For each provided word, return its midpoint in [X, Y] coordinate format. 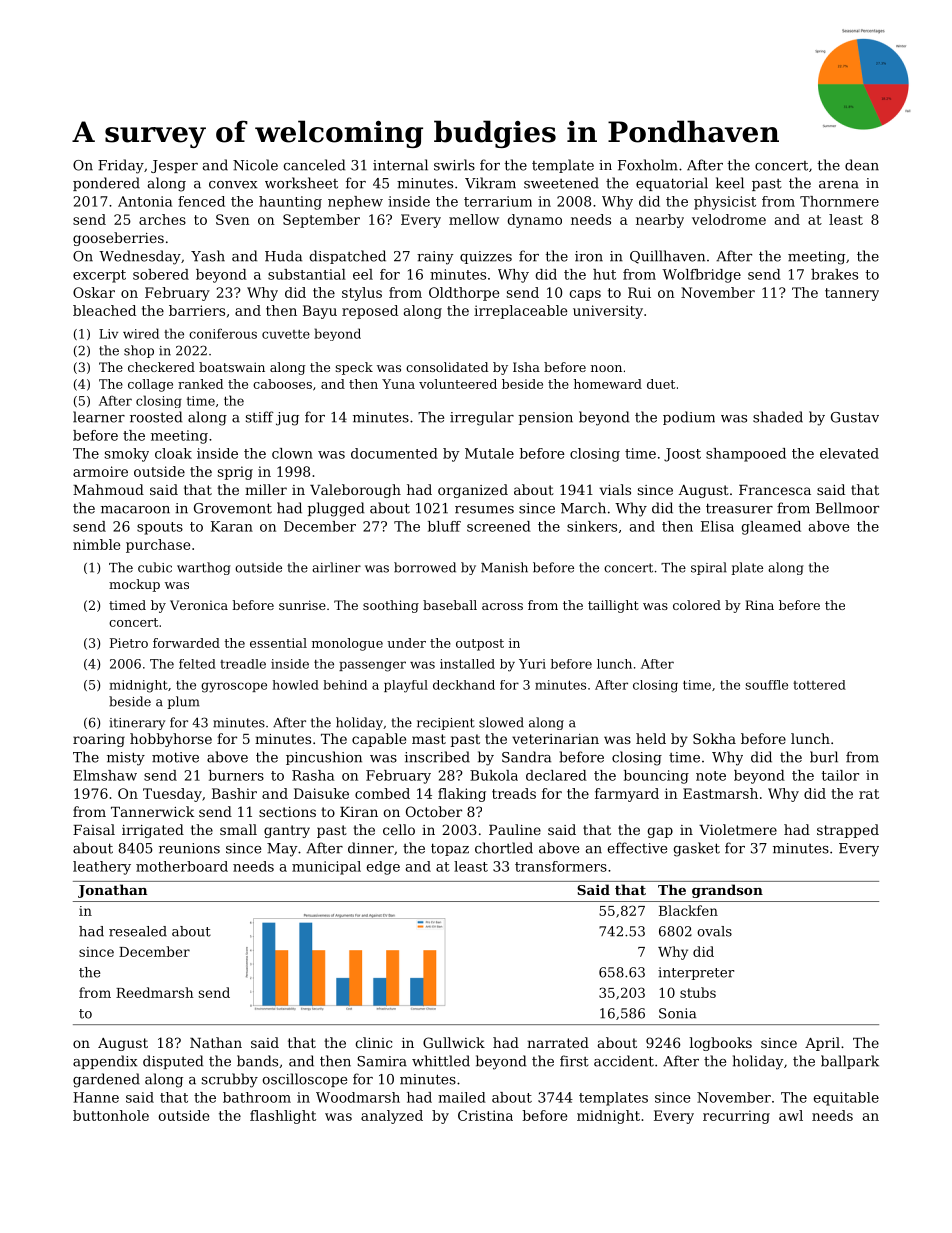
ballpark [850, 1062]
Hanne [96, 1097]
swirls [454, 165]
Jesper [174, 166]
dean [862, 165]
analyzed [392, 1117]
